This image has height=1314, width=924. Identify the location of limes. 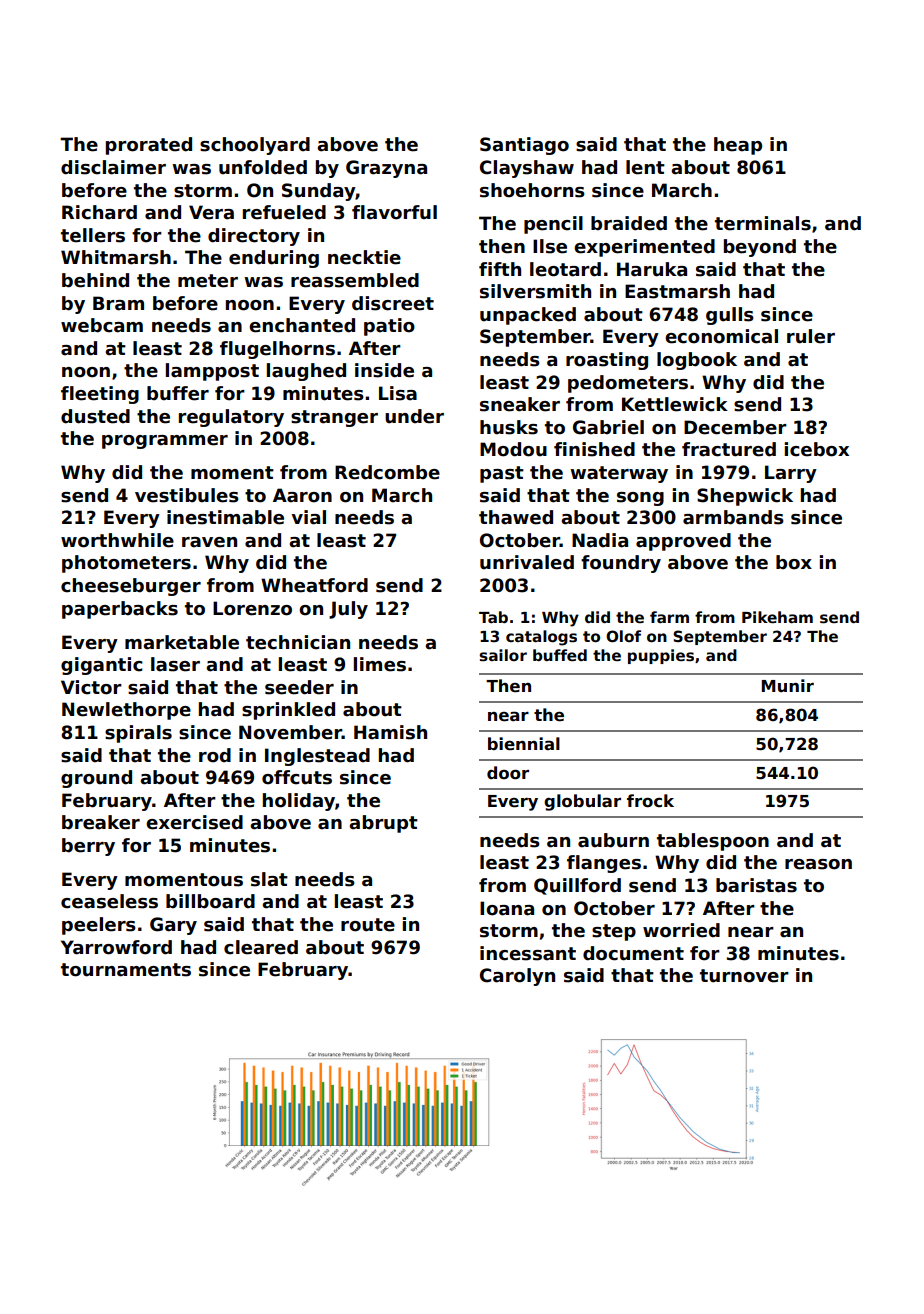
(380, 664).
